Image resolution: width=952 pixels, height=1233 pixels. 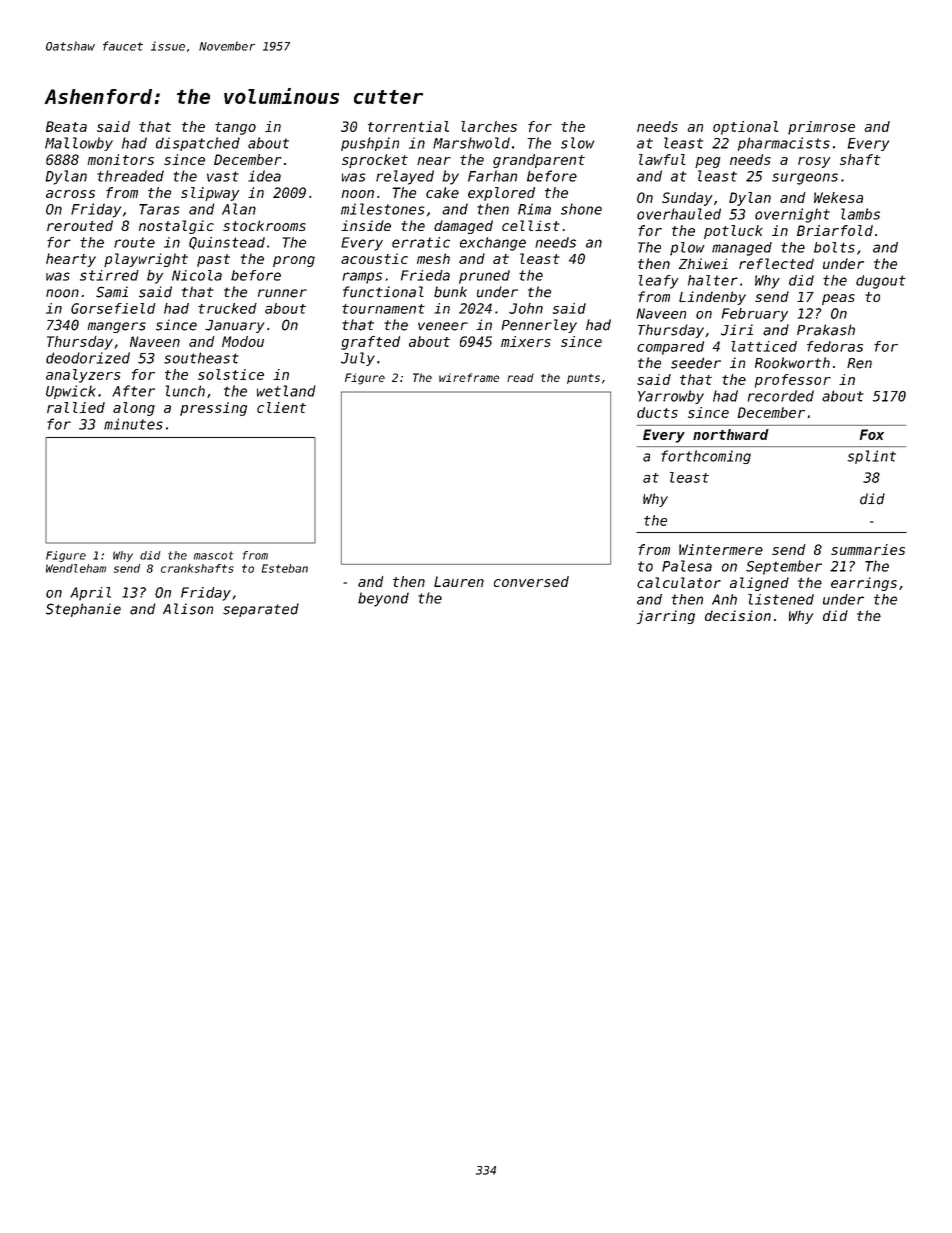 What do you see at coordinates (261, 610) in the screenshot?
I see `separated` at bounding box center [261, 610].
